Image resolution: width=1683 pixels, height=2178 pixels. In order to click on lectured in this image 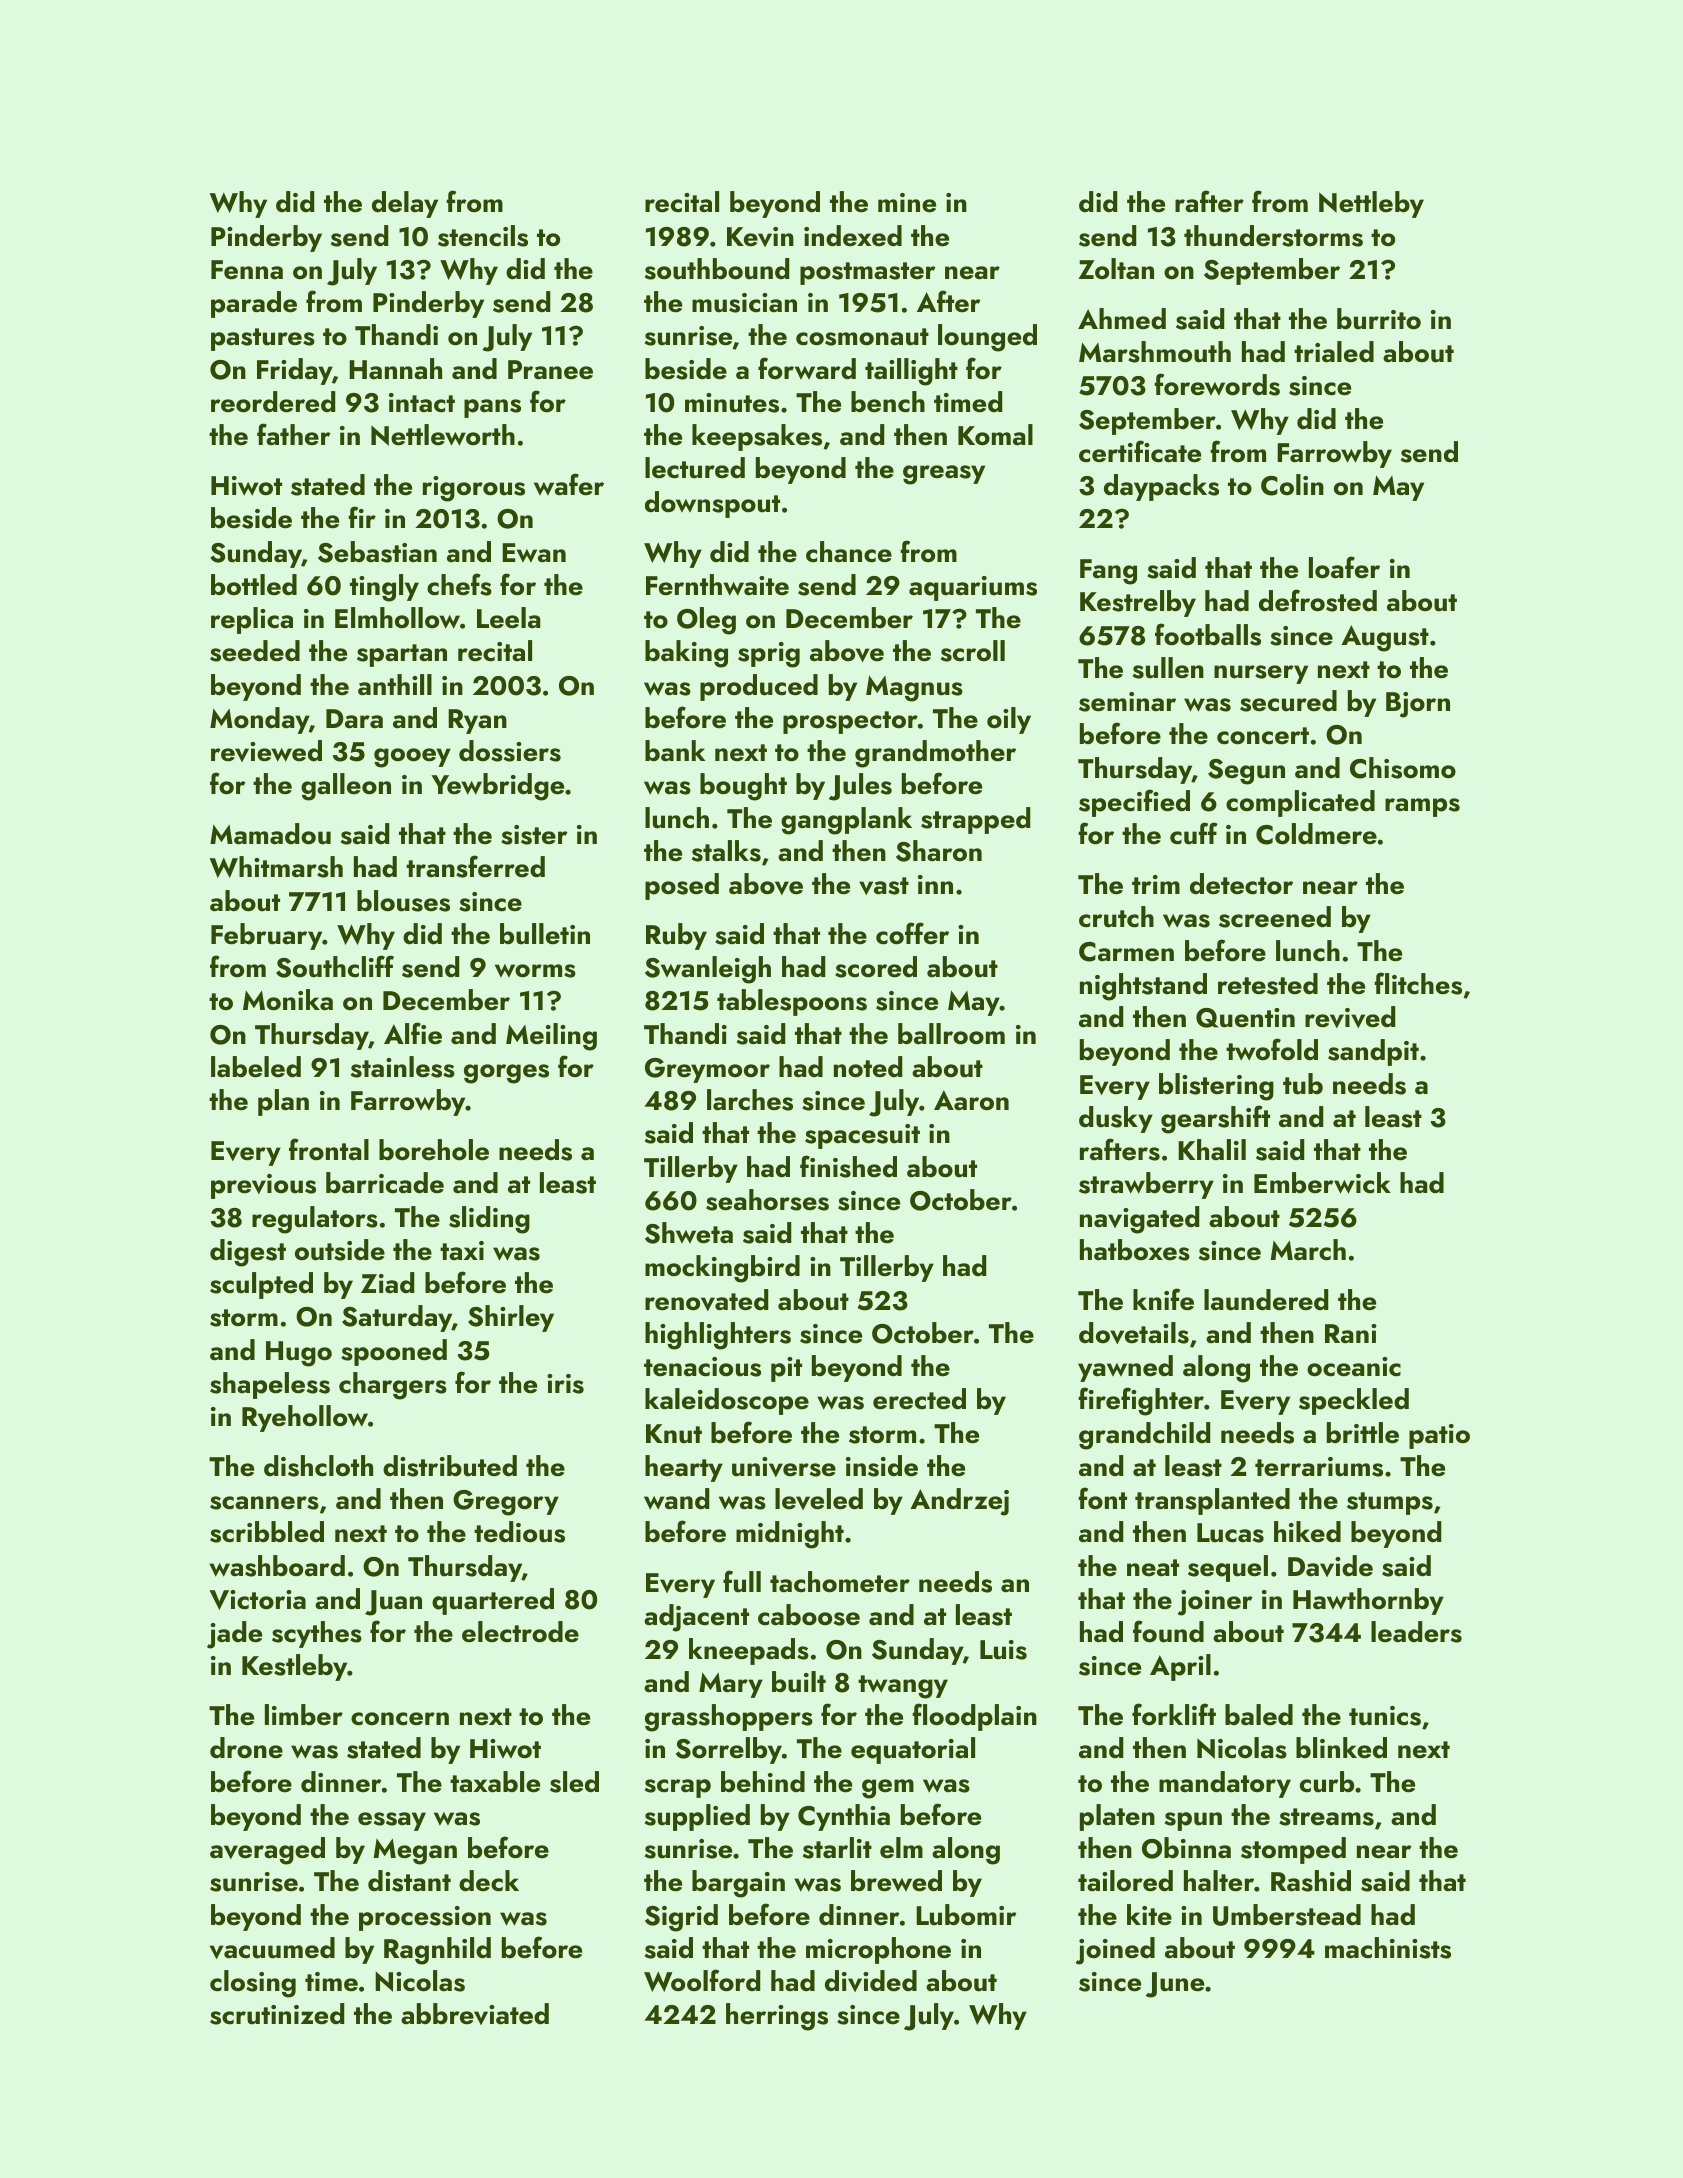, I will do `click(695, 468)`.
